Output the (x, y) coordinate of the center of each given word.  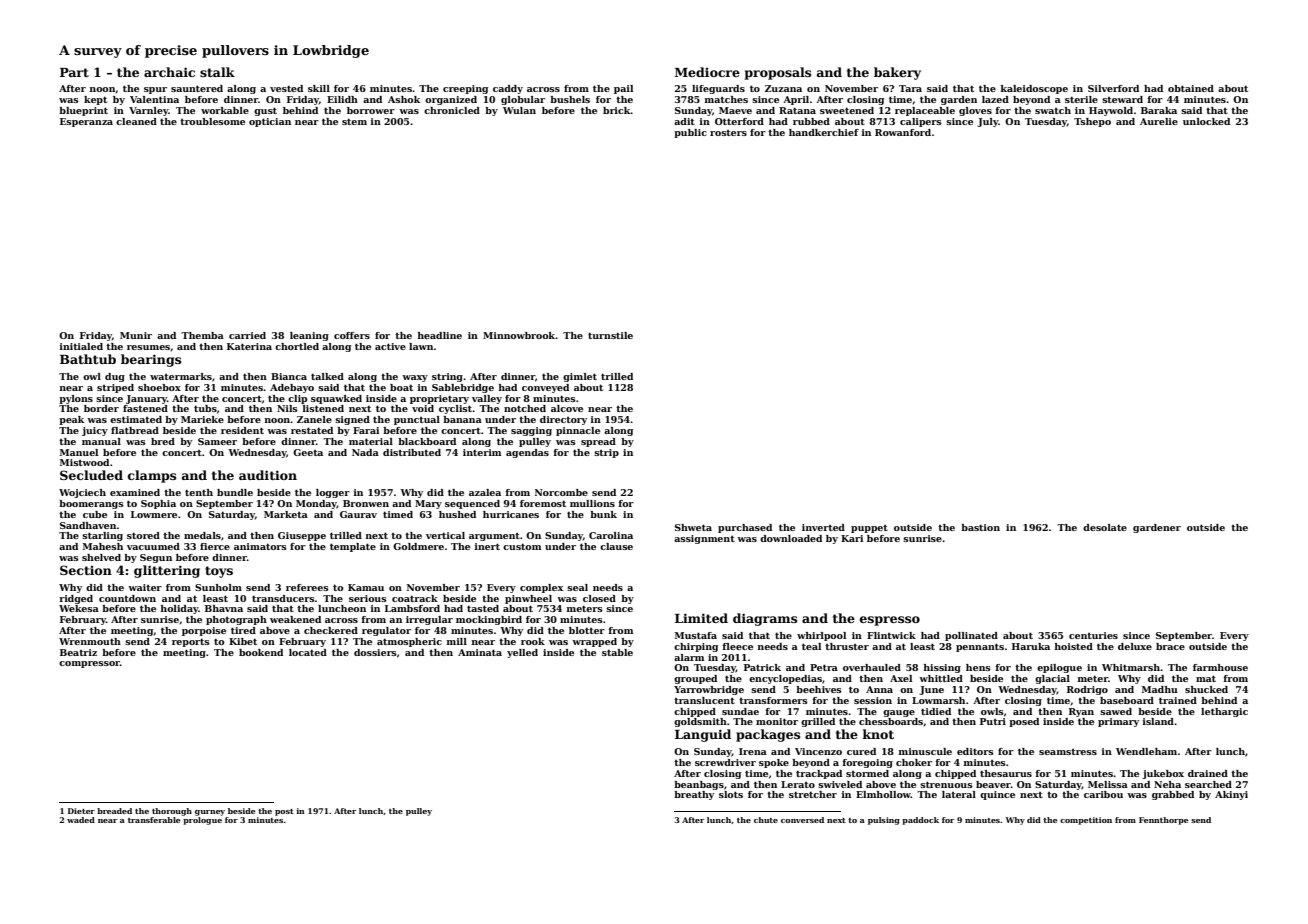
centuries (1093, 635)
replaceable (925, 111)
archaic (169, 72)
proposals (778, 73)
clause (616, 546)
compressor (89, 664)
